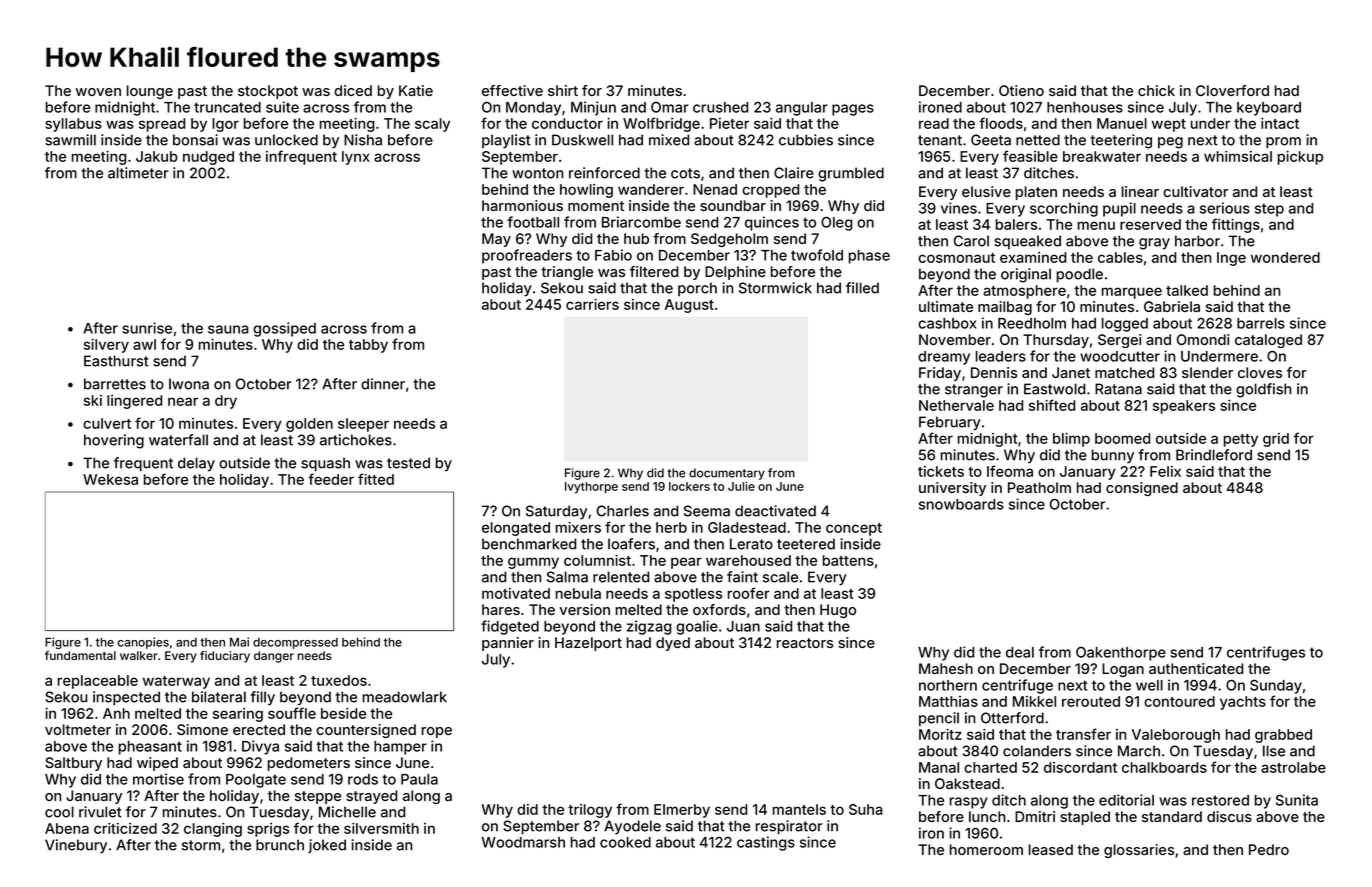 Image resolution: width=1372 pixels, height=887 pixels. I want to click on cooked, so click(625, 842).
